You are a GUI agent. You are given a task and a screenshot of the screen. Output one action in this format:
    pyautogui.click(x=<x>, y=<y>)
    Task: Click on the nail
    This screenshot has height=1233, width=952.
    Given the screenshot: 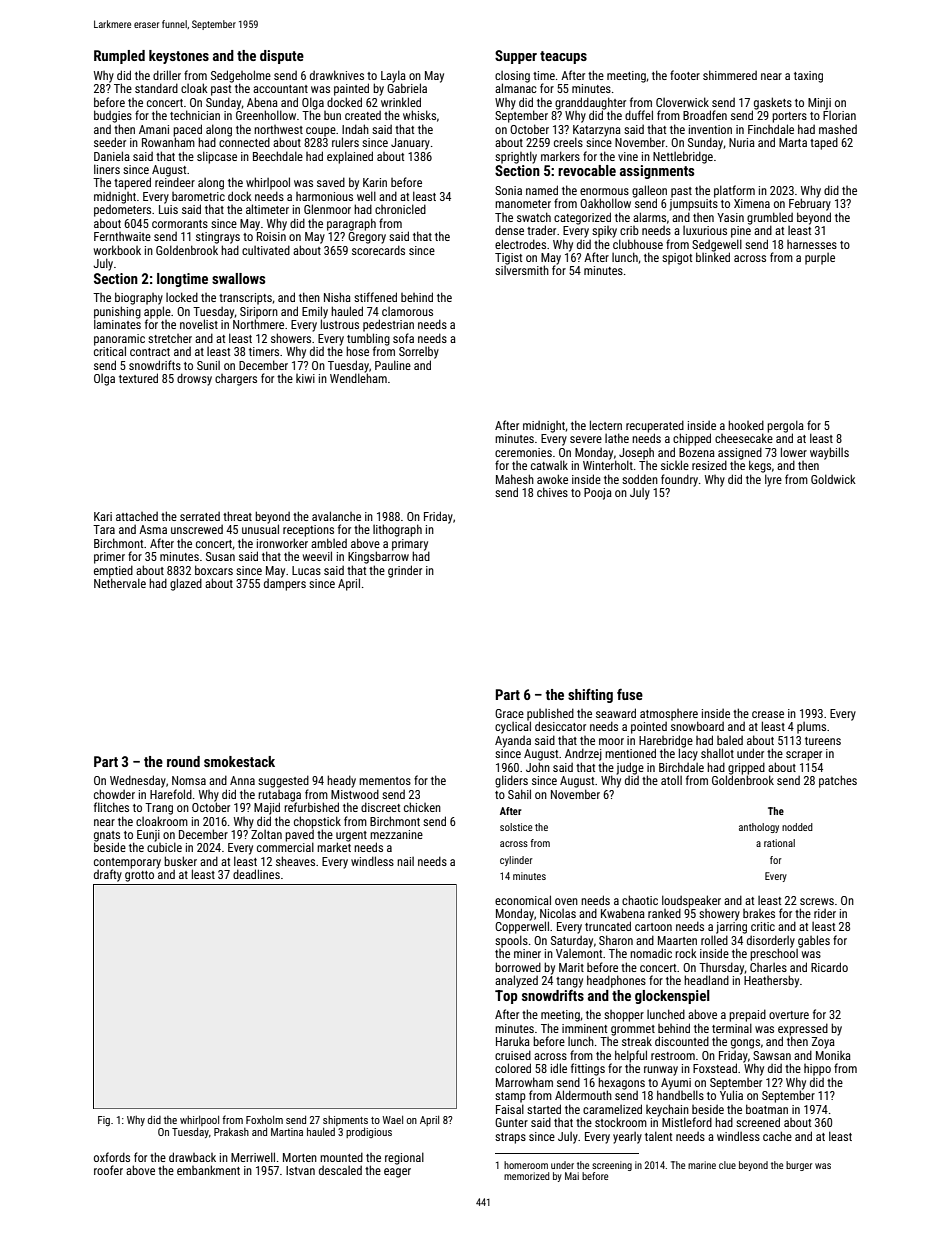 What is the action you would take?
    pyautogui.click(x=405, y=861)
